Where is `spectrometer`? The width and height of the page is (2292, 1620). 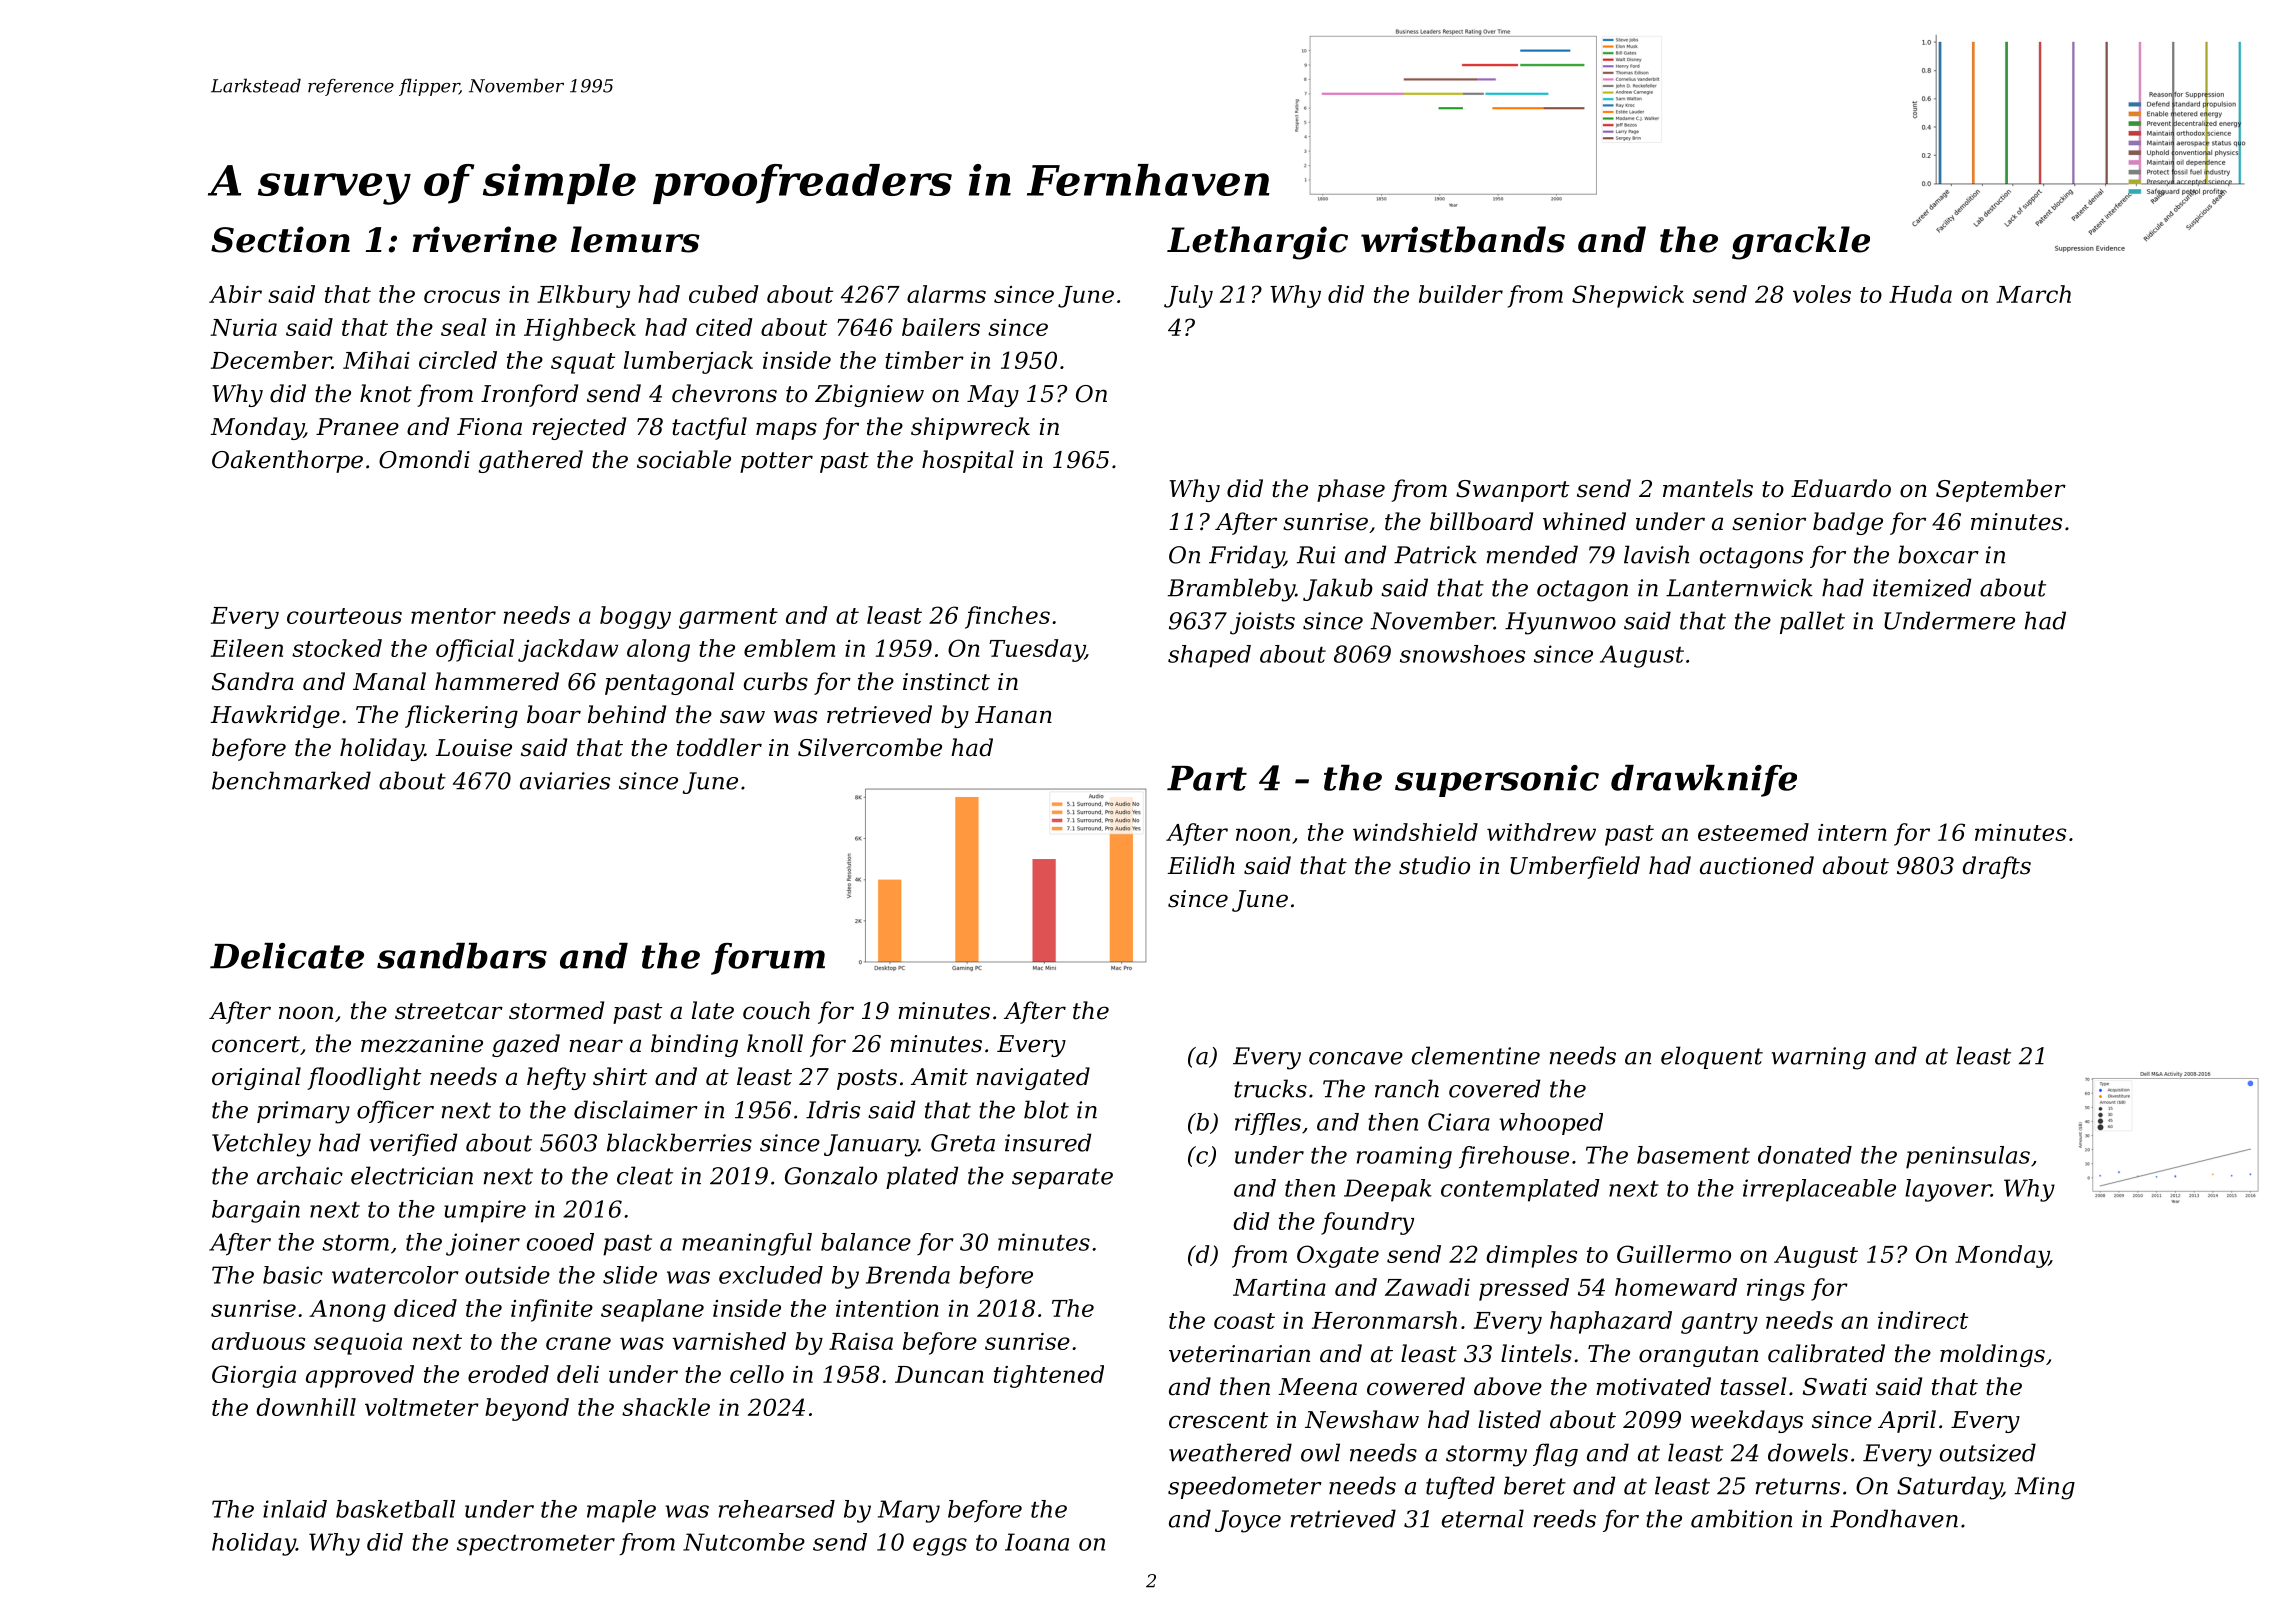 spectrometer is located at coordinates (536, 1545).
